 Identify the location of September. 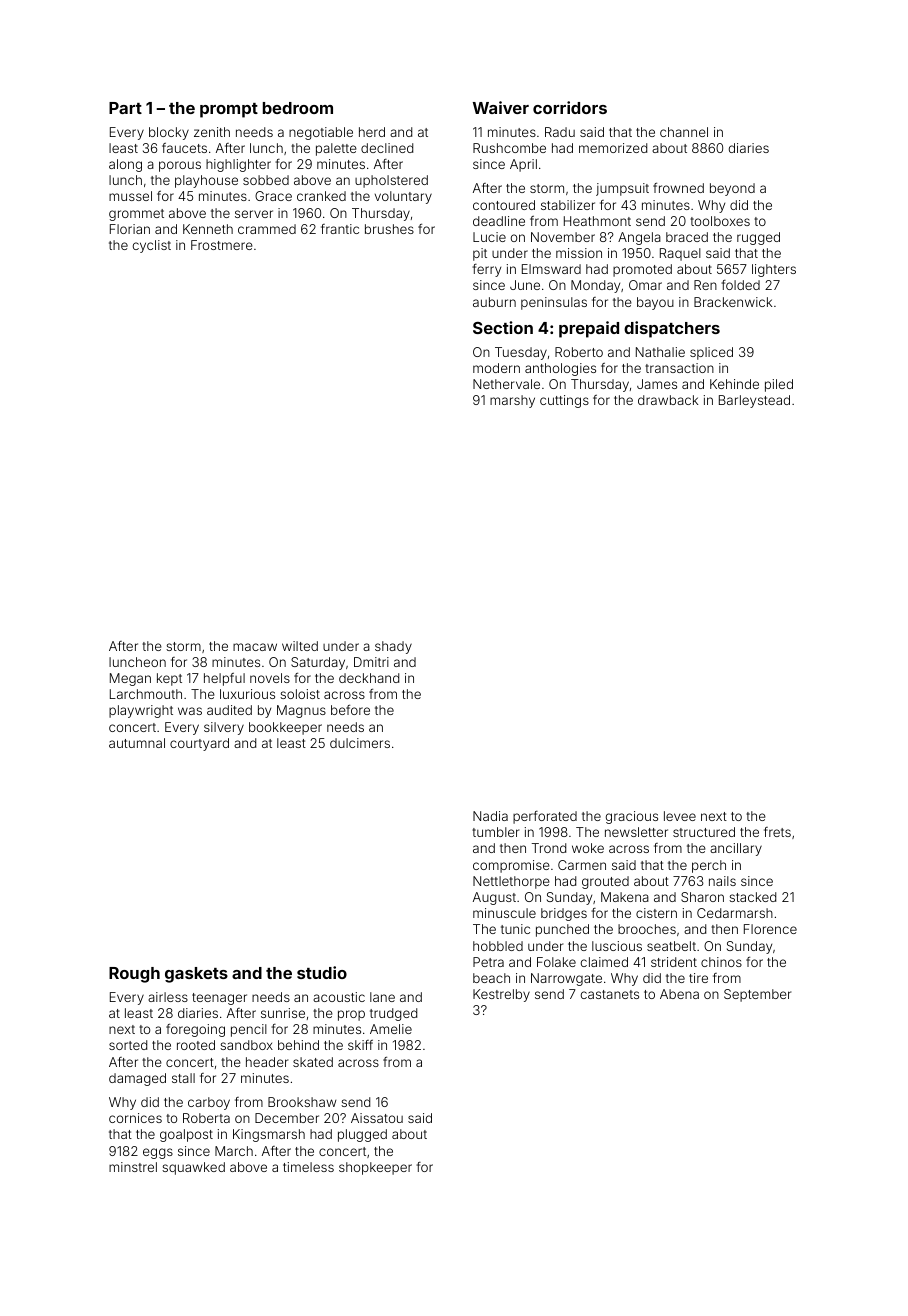
(757, 995).
